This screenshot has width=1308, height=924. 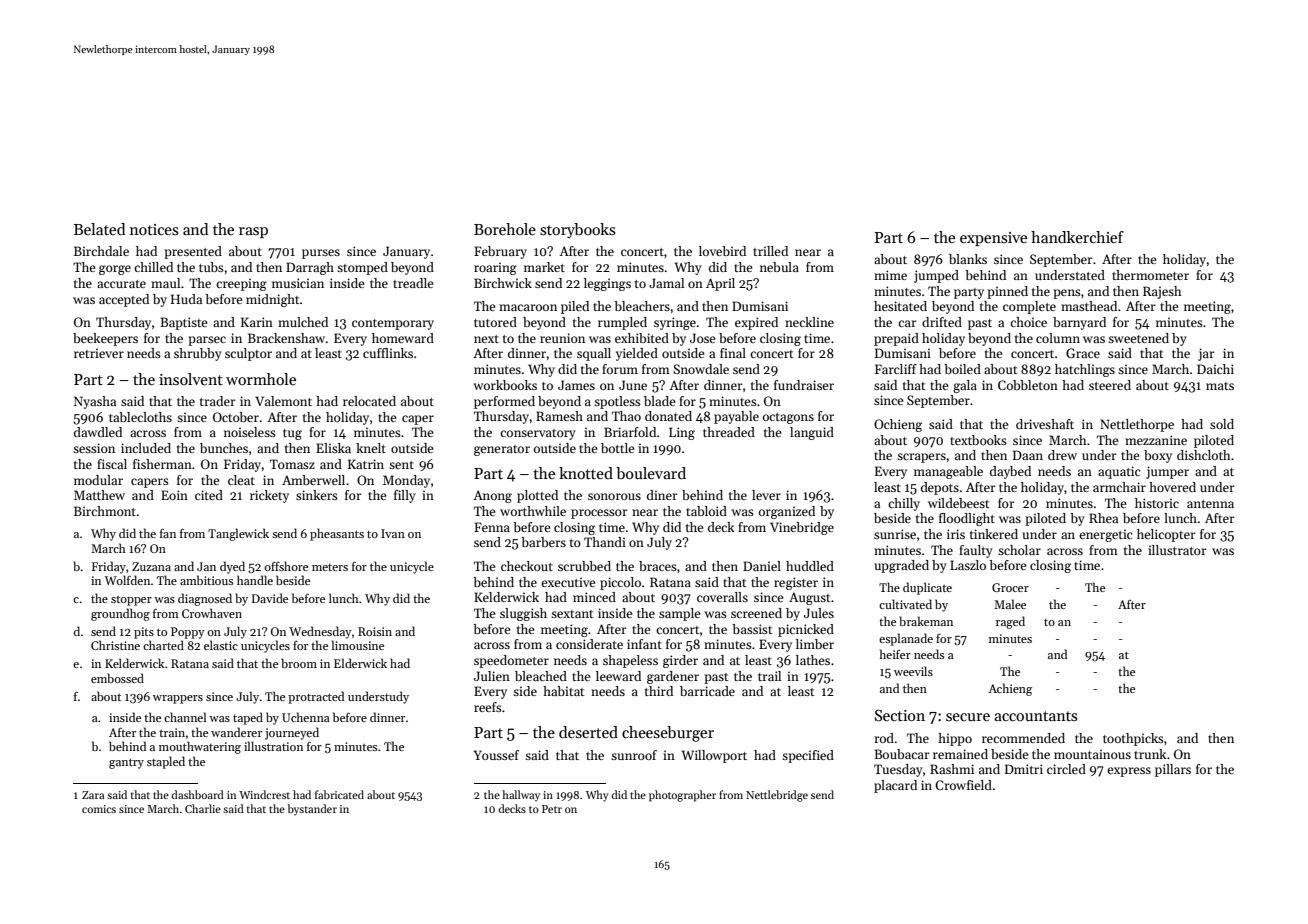 What do you see at coordinates (1077, 237) in the screenshot?
I see `handkerchief` at bounding box center [1077, 237].
